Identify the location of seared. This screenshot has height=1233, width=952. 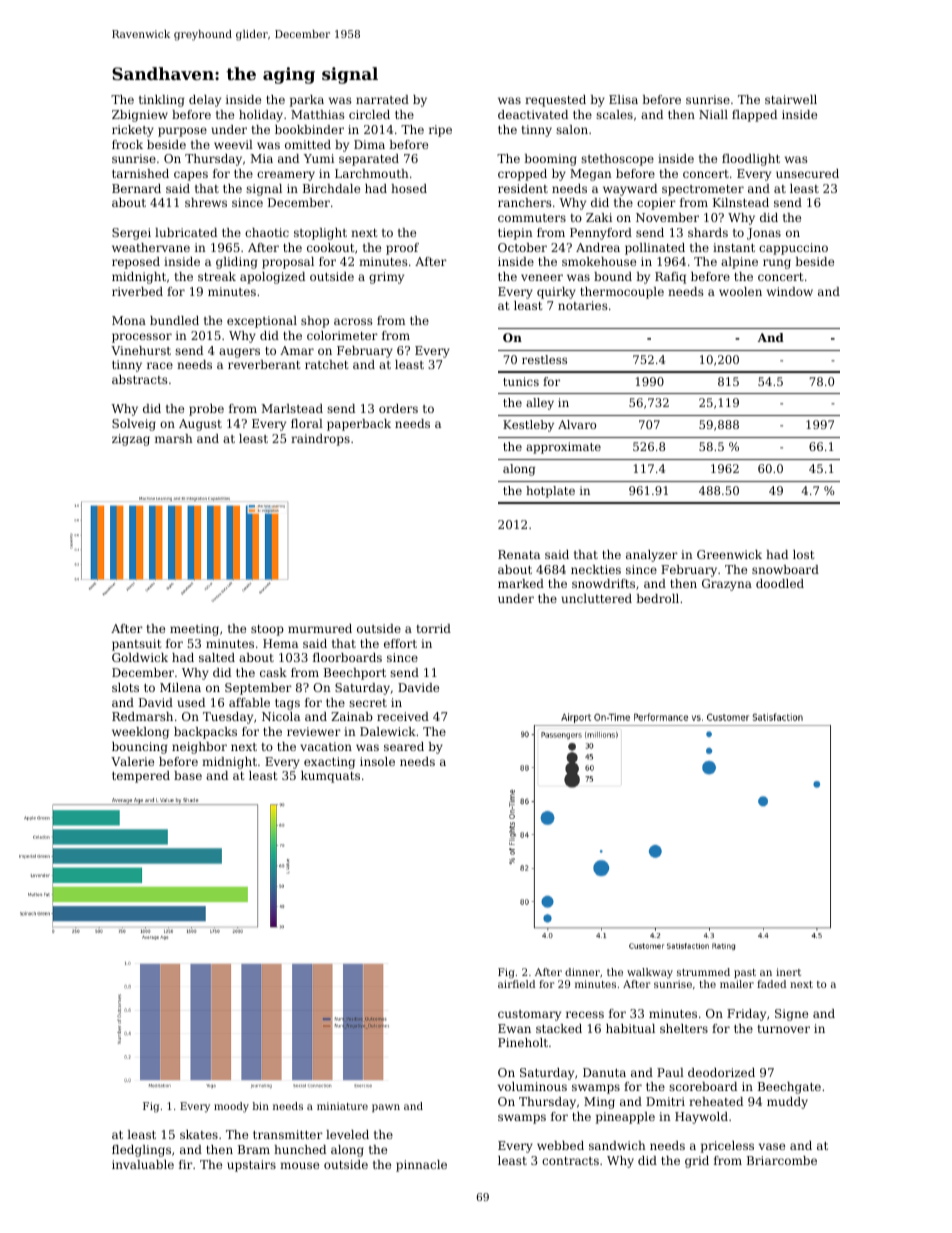
(404, 746).
